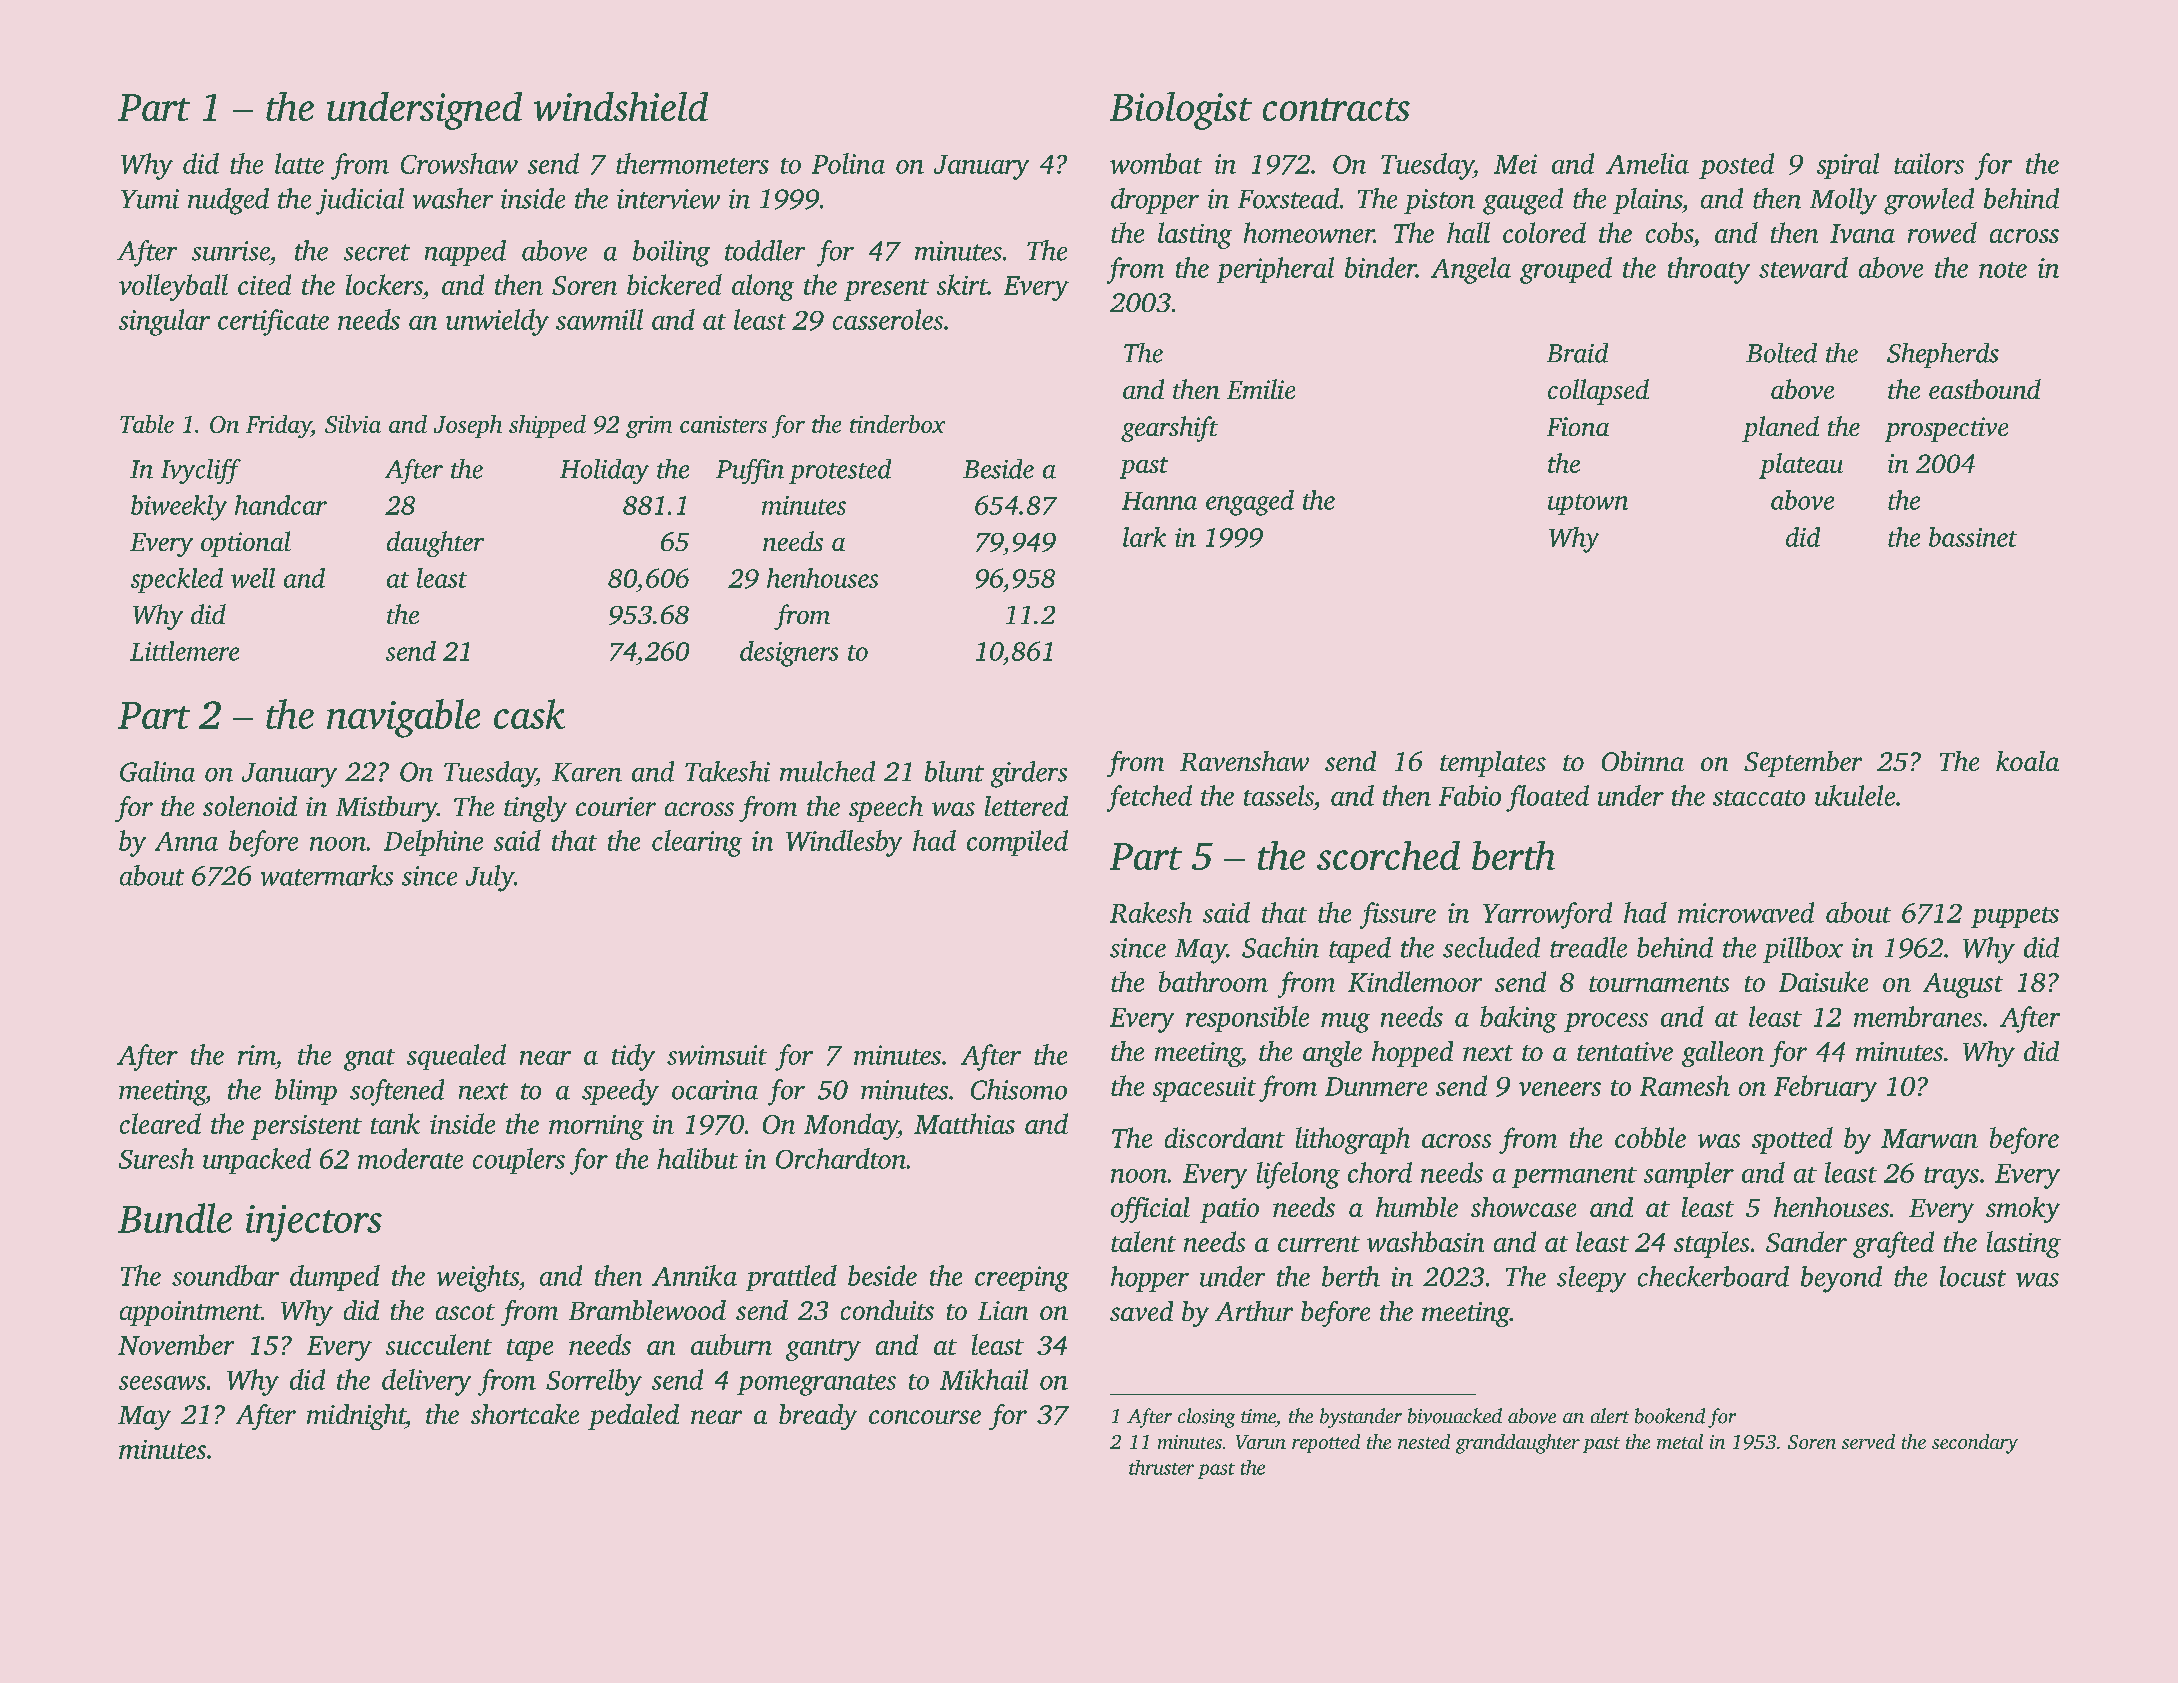 The image size is (2178, 1683). I want to click on latte, so click(299, 163).
